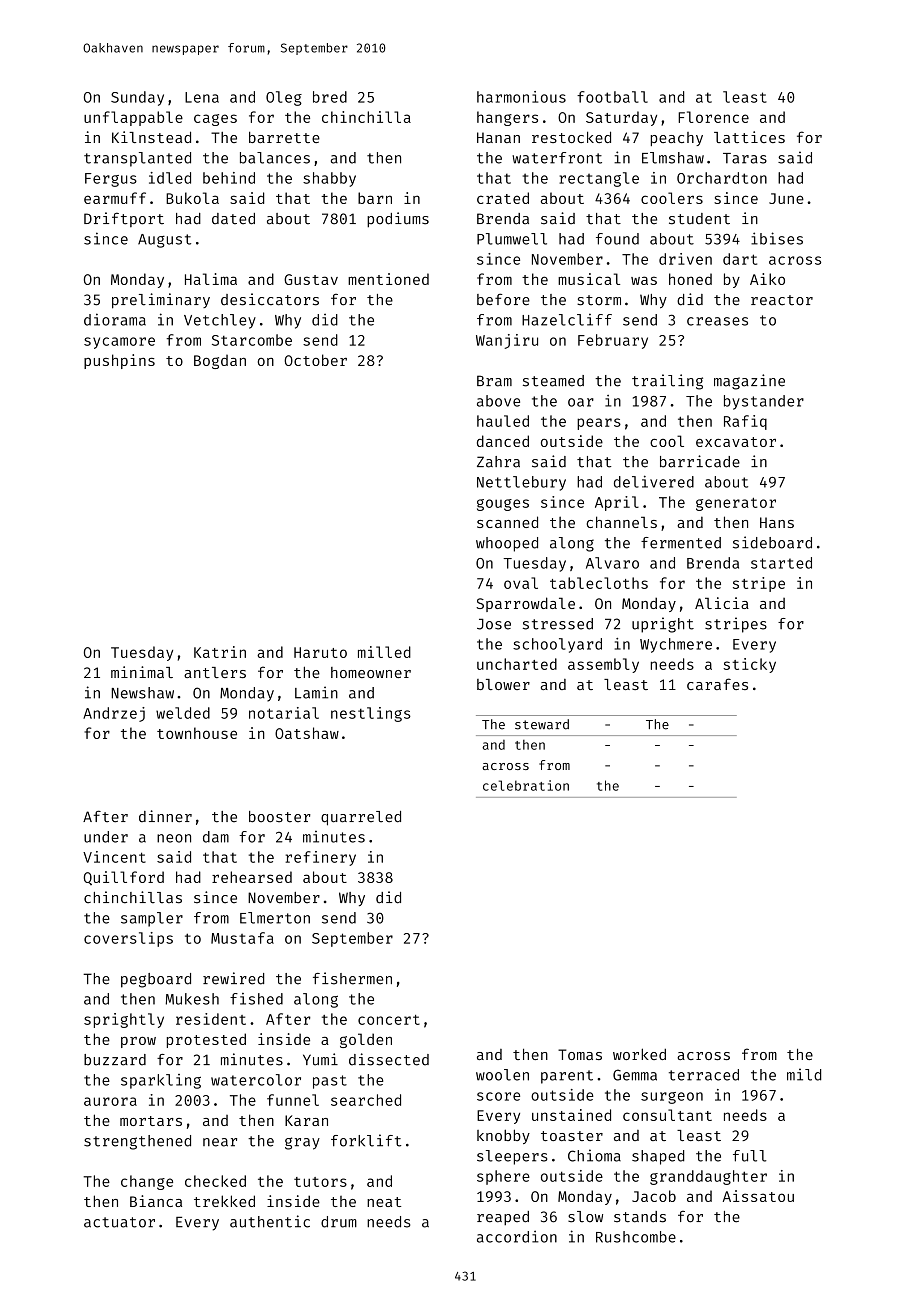 This image has width=908, height=1316. What do you see at coordinates (517, 664) in the image?
I see `uncharted` at bounding box center [517, 664].
